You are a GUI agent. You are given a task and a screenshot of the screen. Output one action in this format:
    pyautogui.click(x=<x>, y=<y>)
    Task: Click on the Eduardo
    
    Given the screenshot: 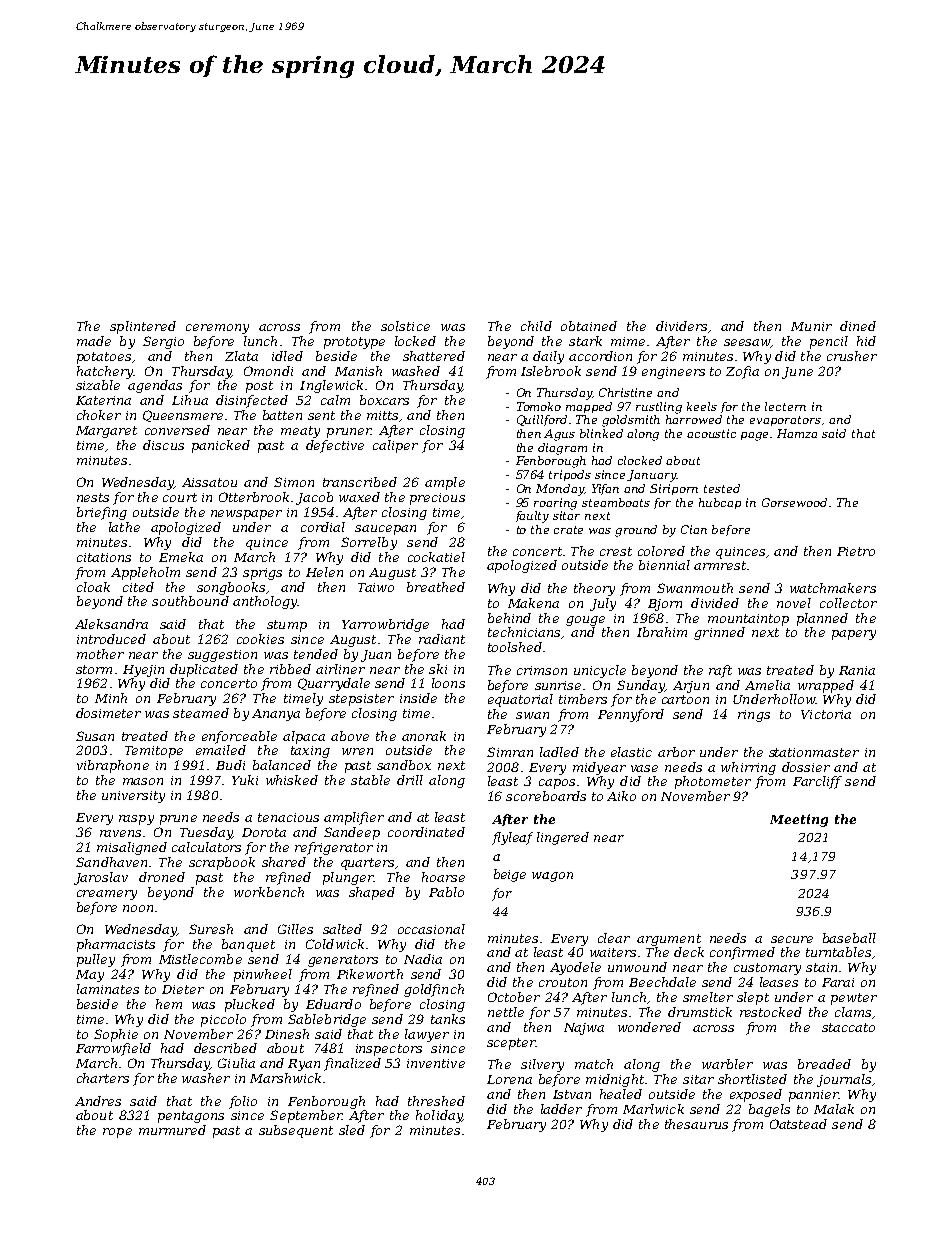 What is the action you would take?
    pyautogui.click(x=333, y=1004)
